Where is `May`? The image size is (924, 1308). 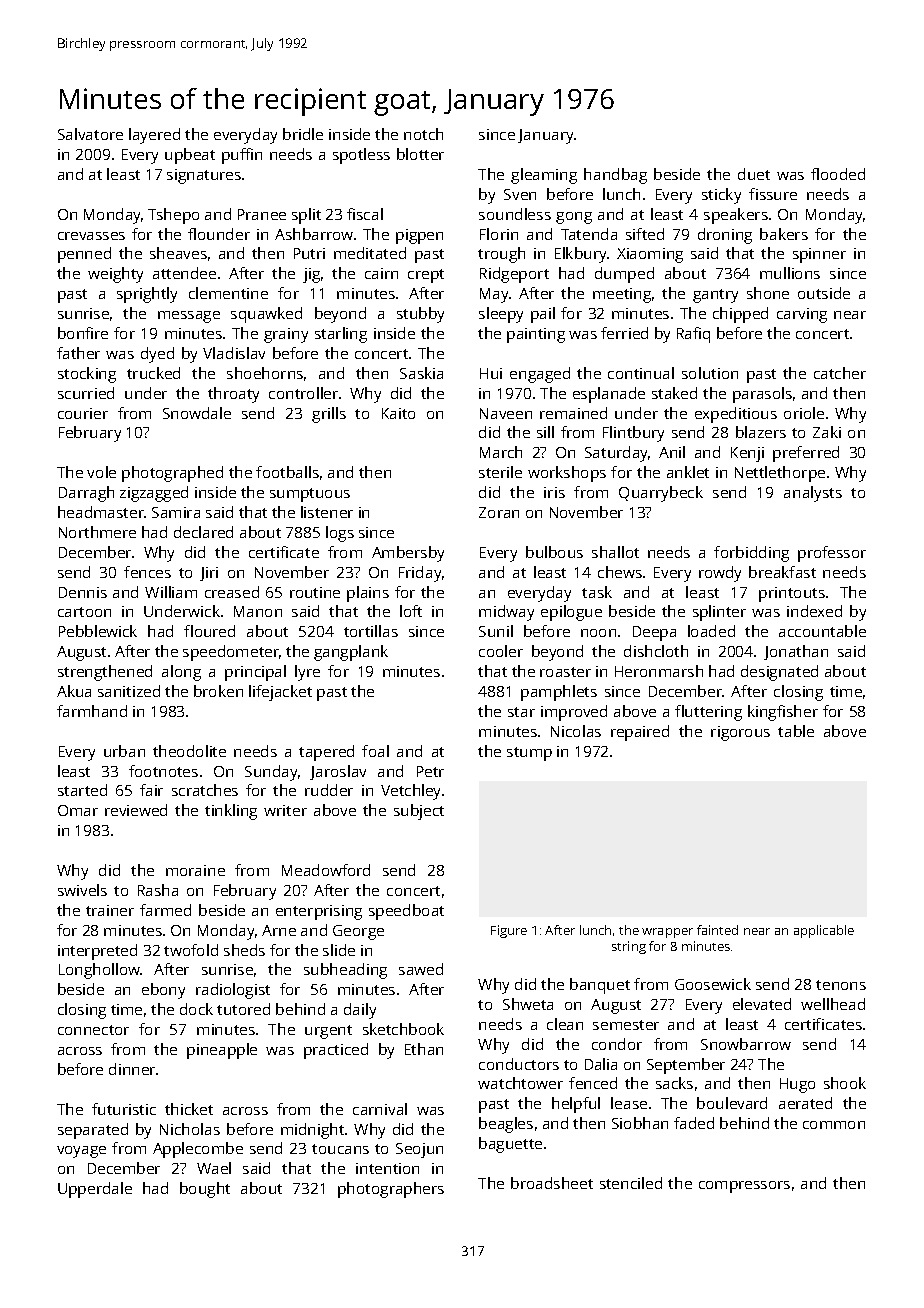 May is located at coordinates (494, 295).
